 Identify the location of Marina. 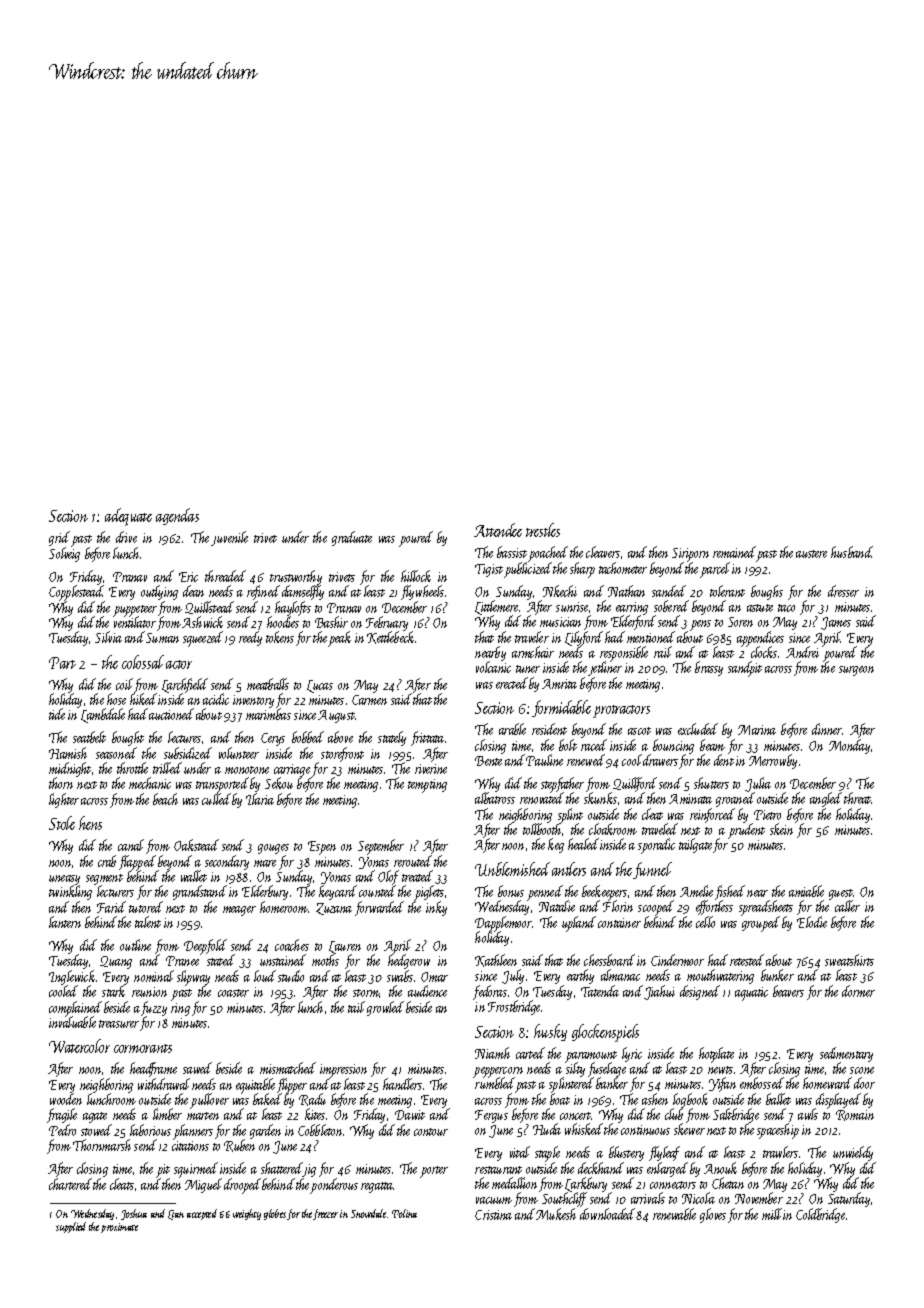
(757, 730).
